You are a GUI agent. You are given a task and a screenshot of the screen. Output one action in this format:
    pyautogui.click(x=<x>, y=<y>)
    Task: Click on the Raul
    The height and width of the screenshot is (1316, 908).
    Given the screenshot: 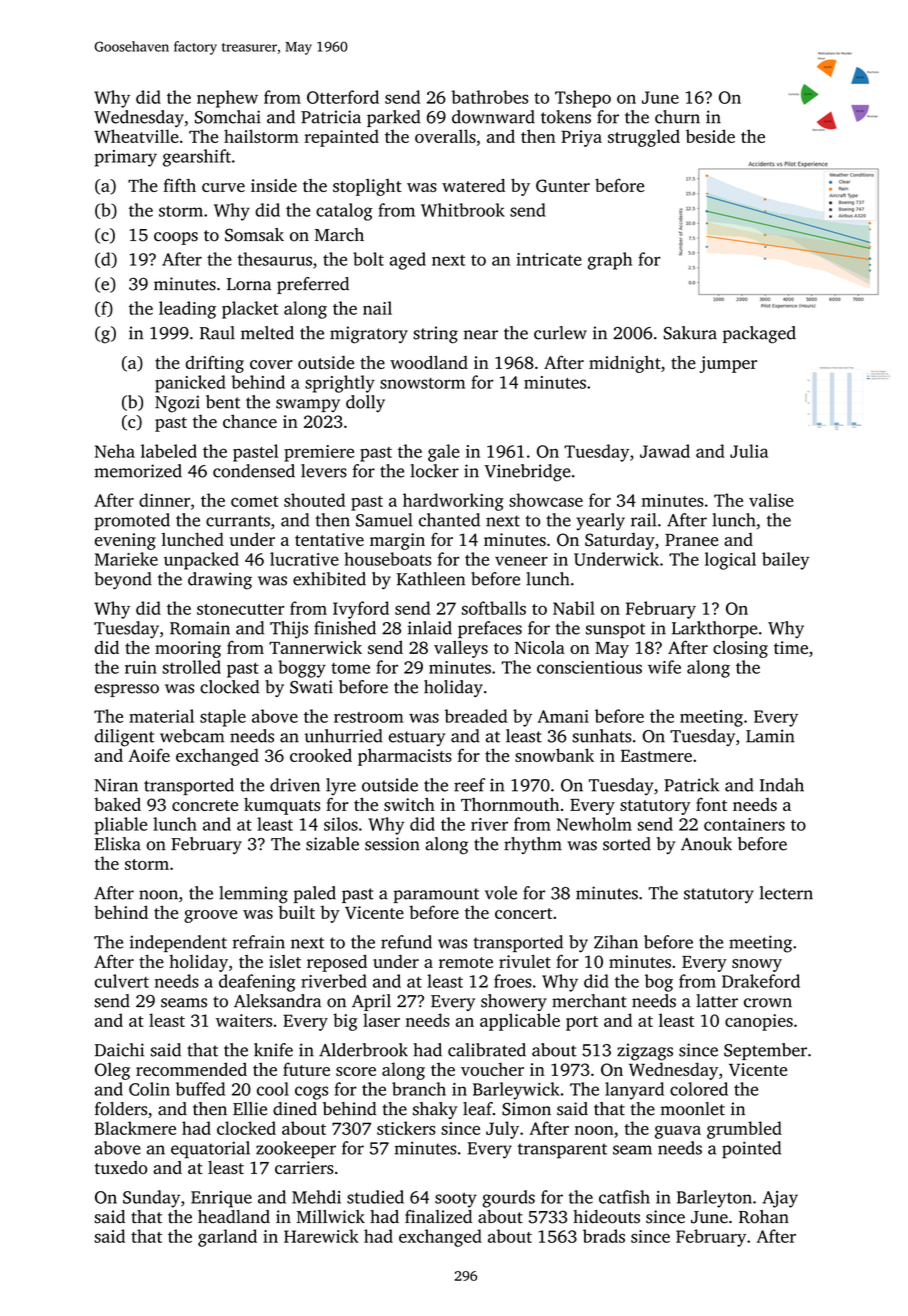 What is the action you would take?
    pyautogui.click(x=217, y=333)
